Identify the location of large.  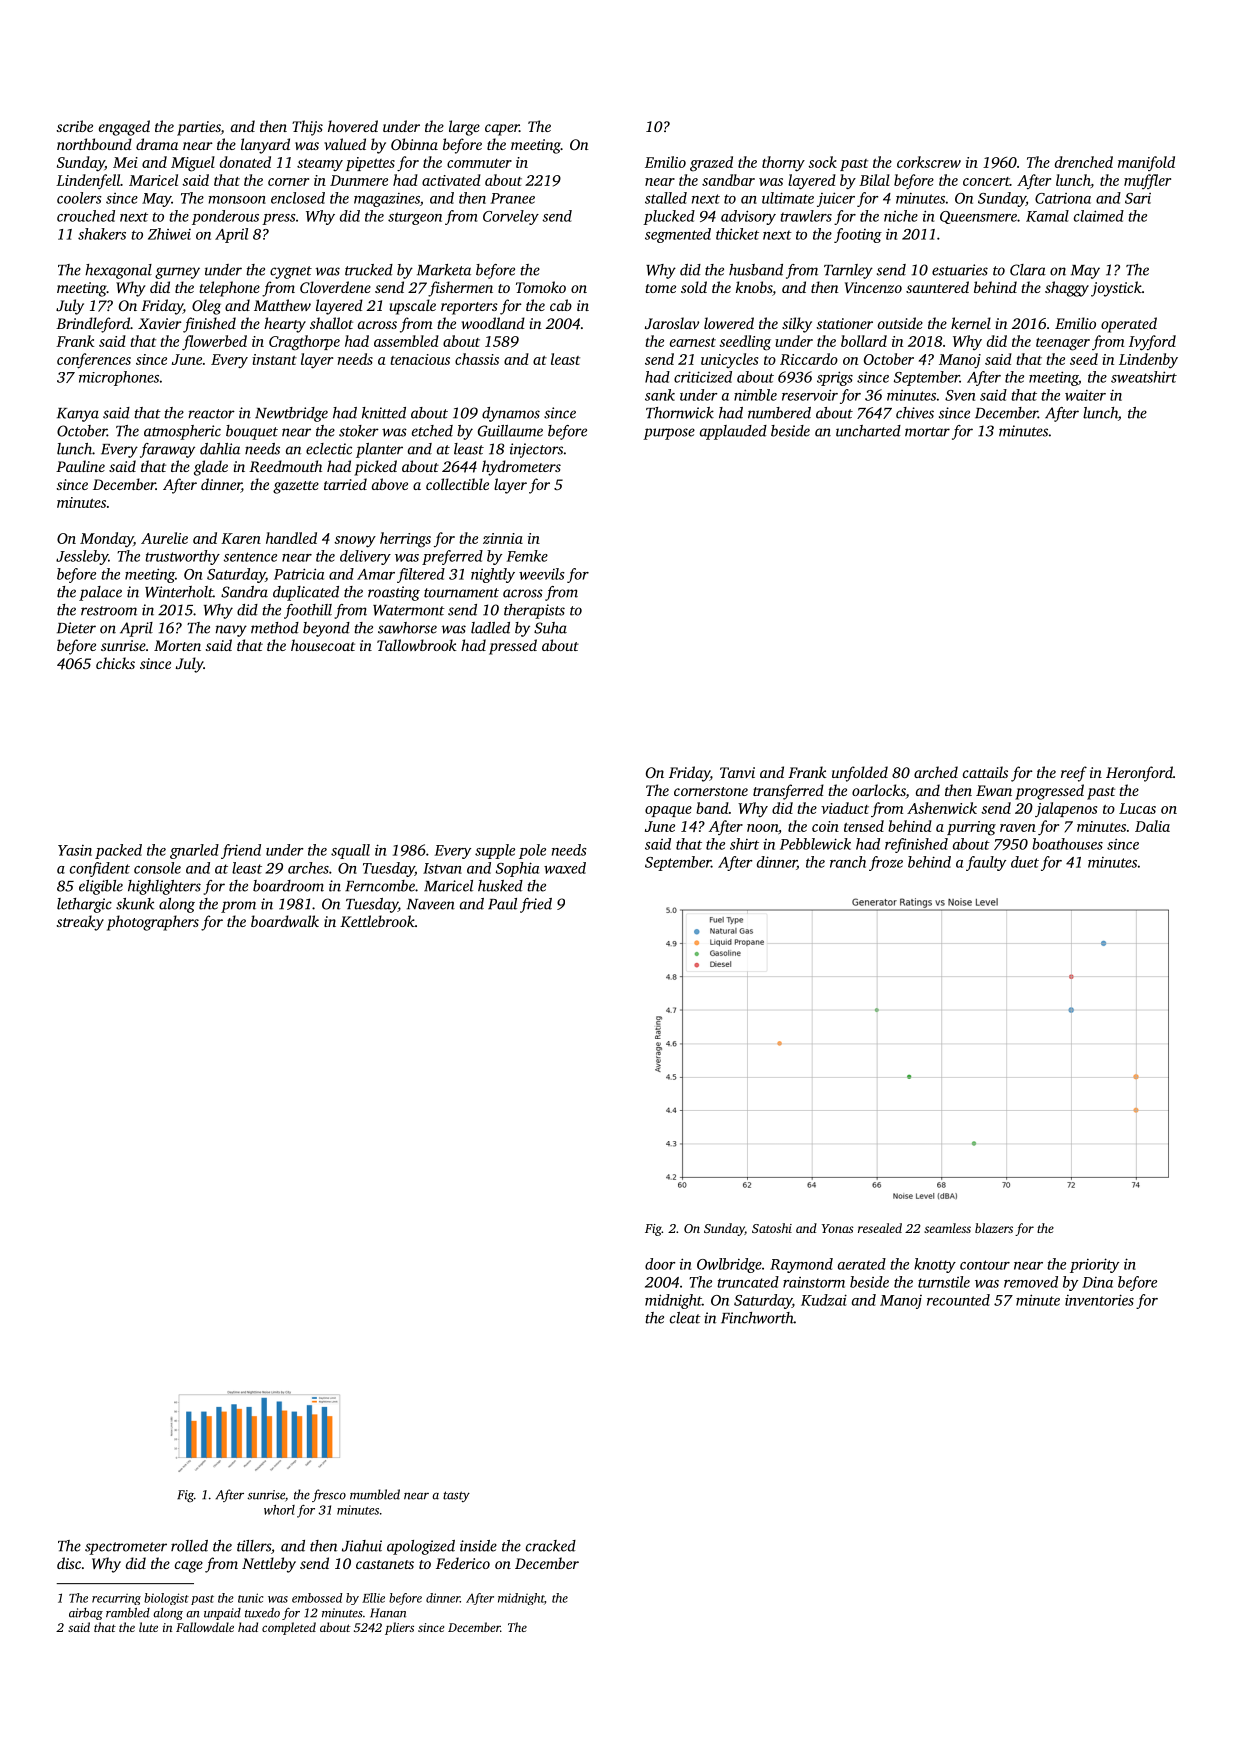
(464, 128).
